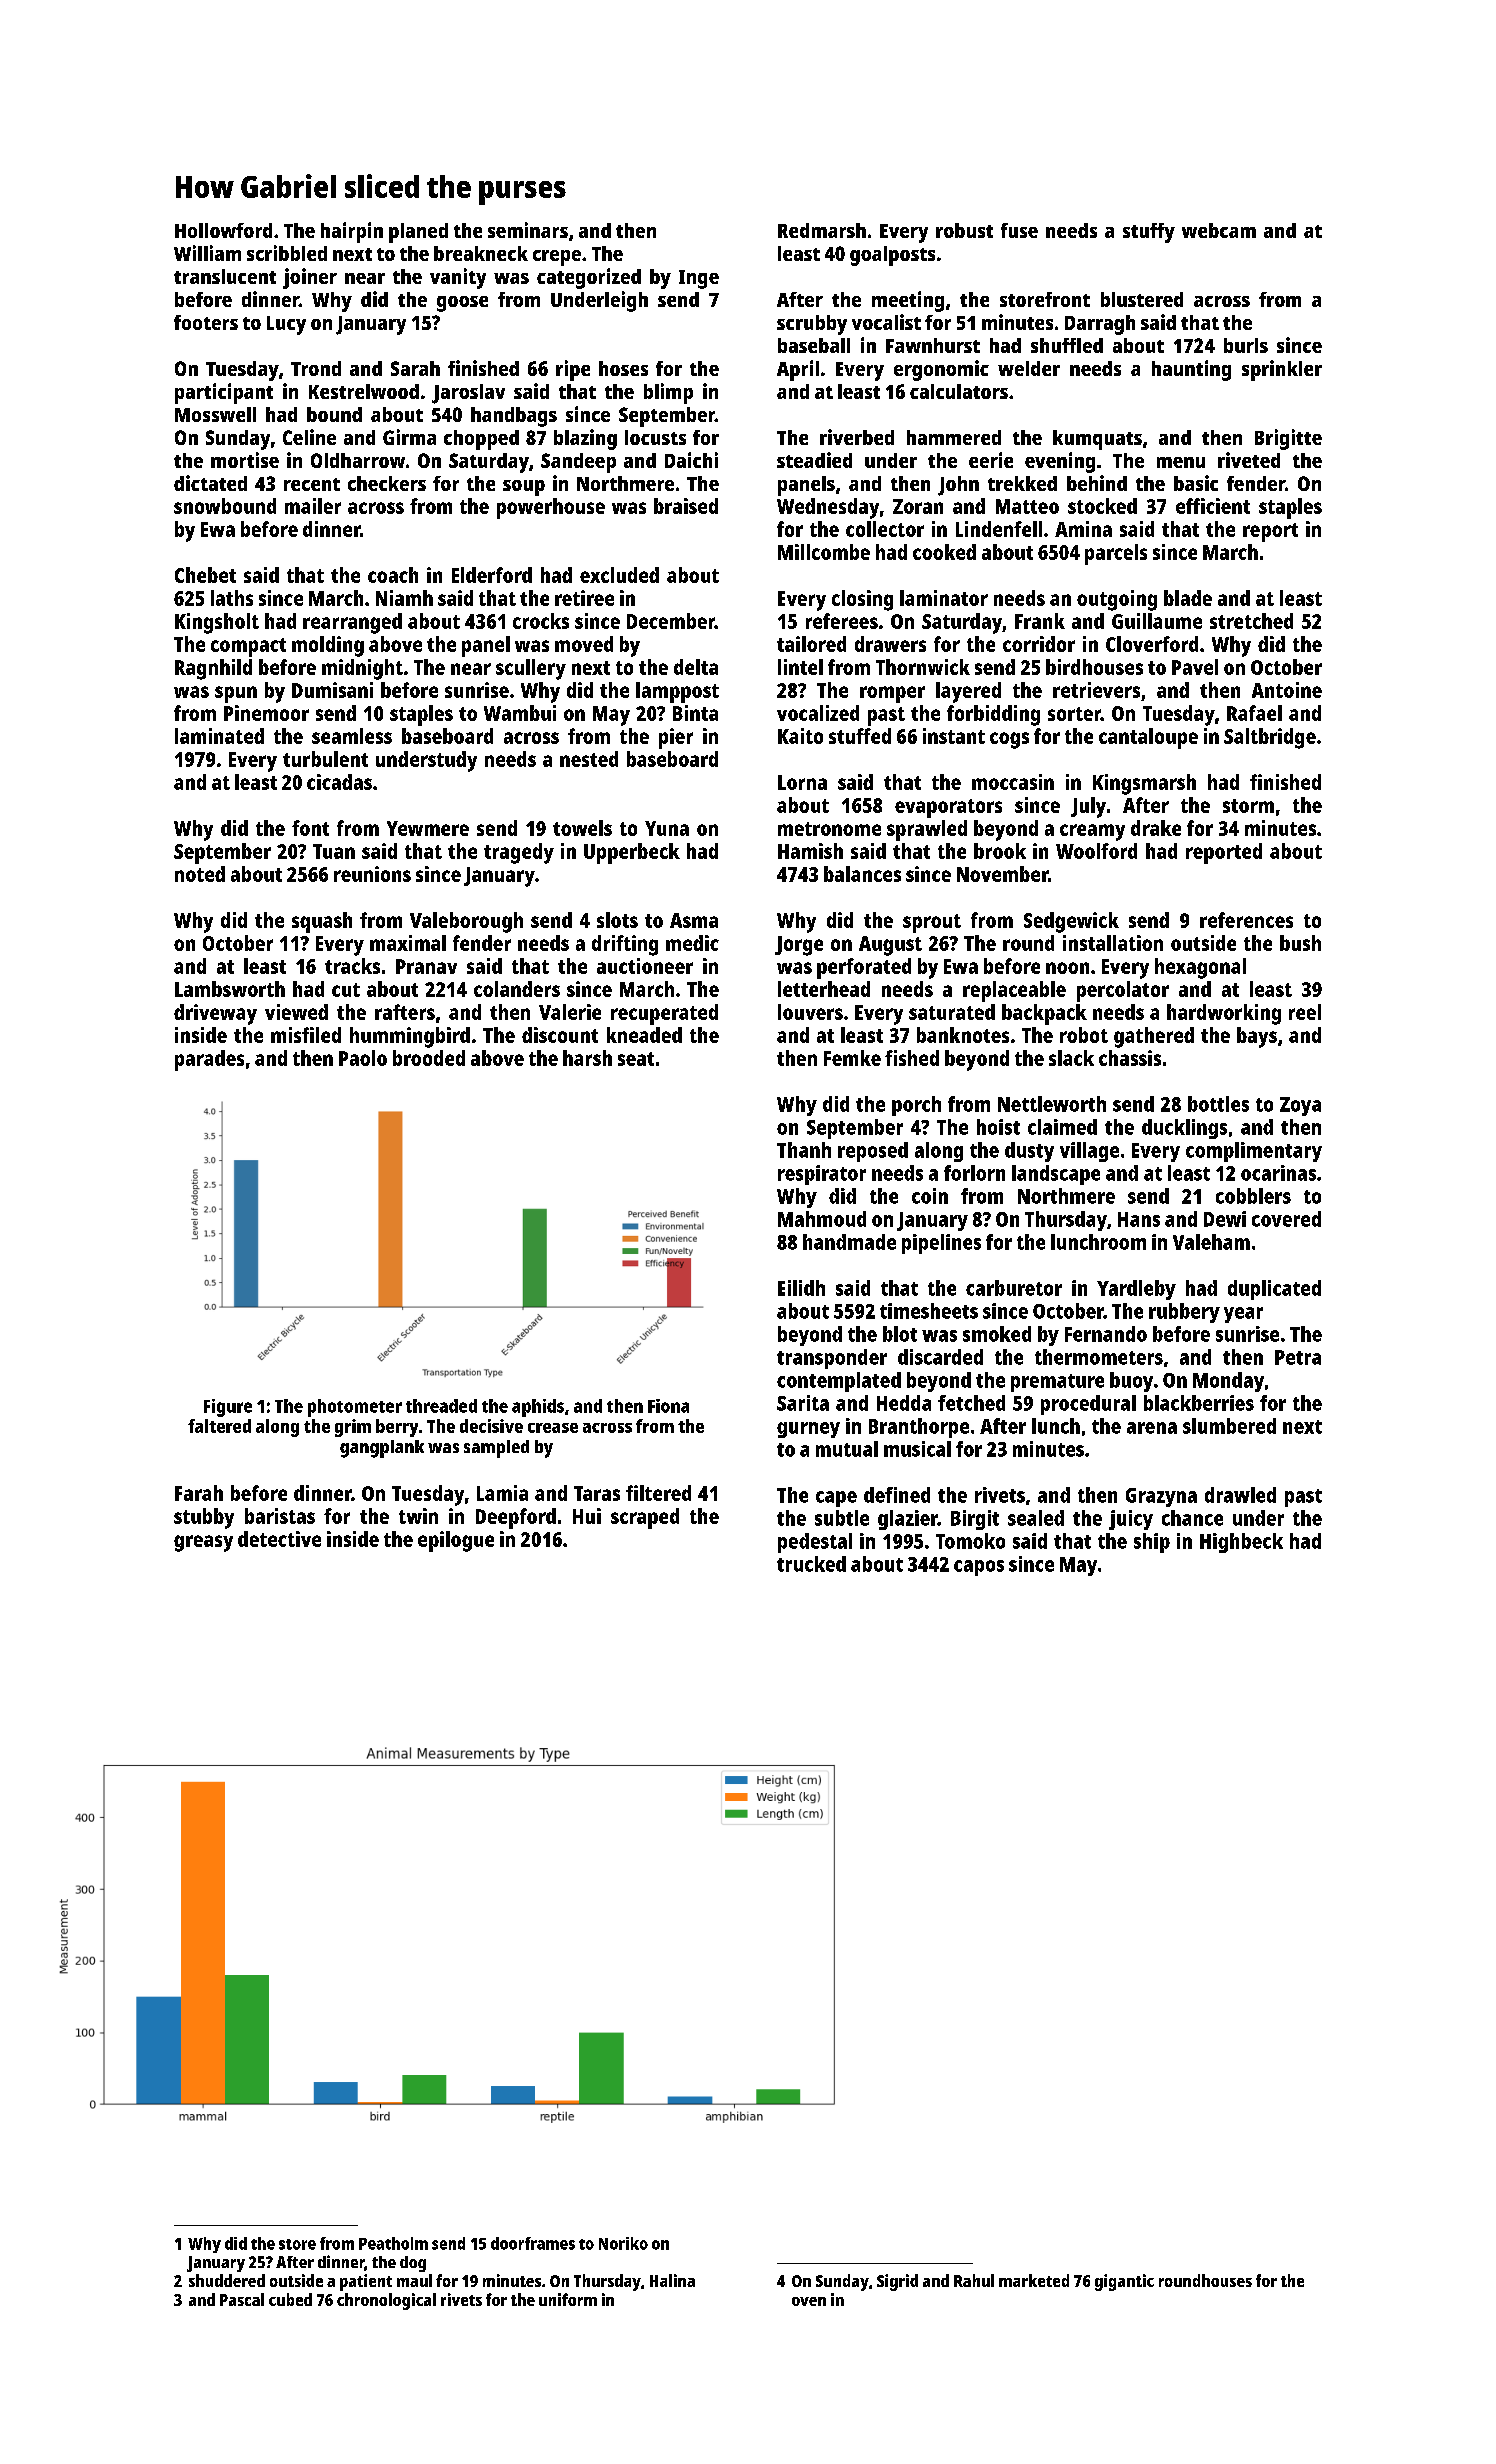 This screenshot has height=2464, width=1496. Describe the element at coordinates (481, 440) in the screenshot. I see `chopped` at that location.
